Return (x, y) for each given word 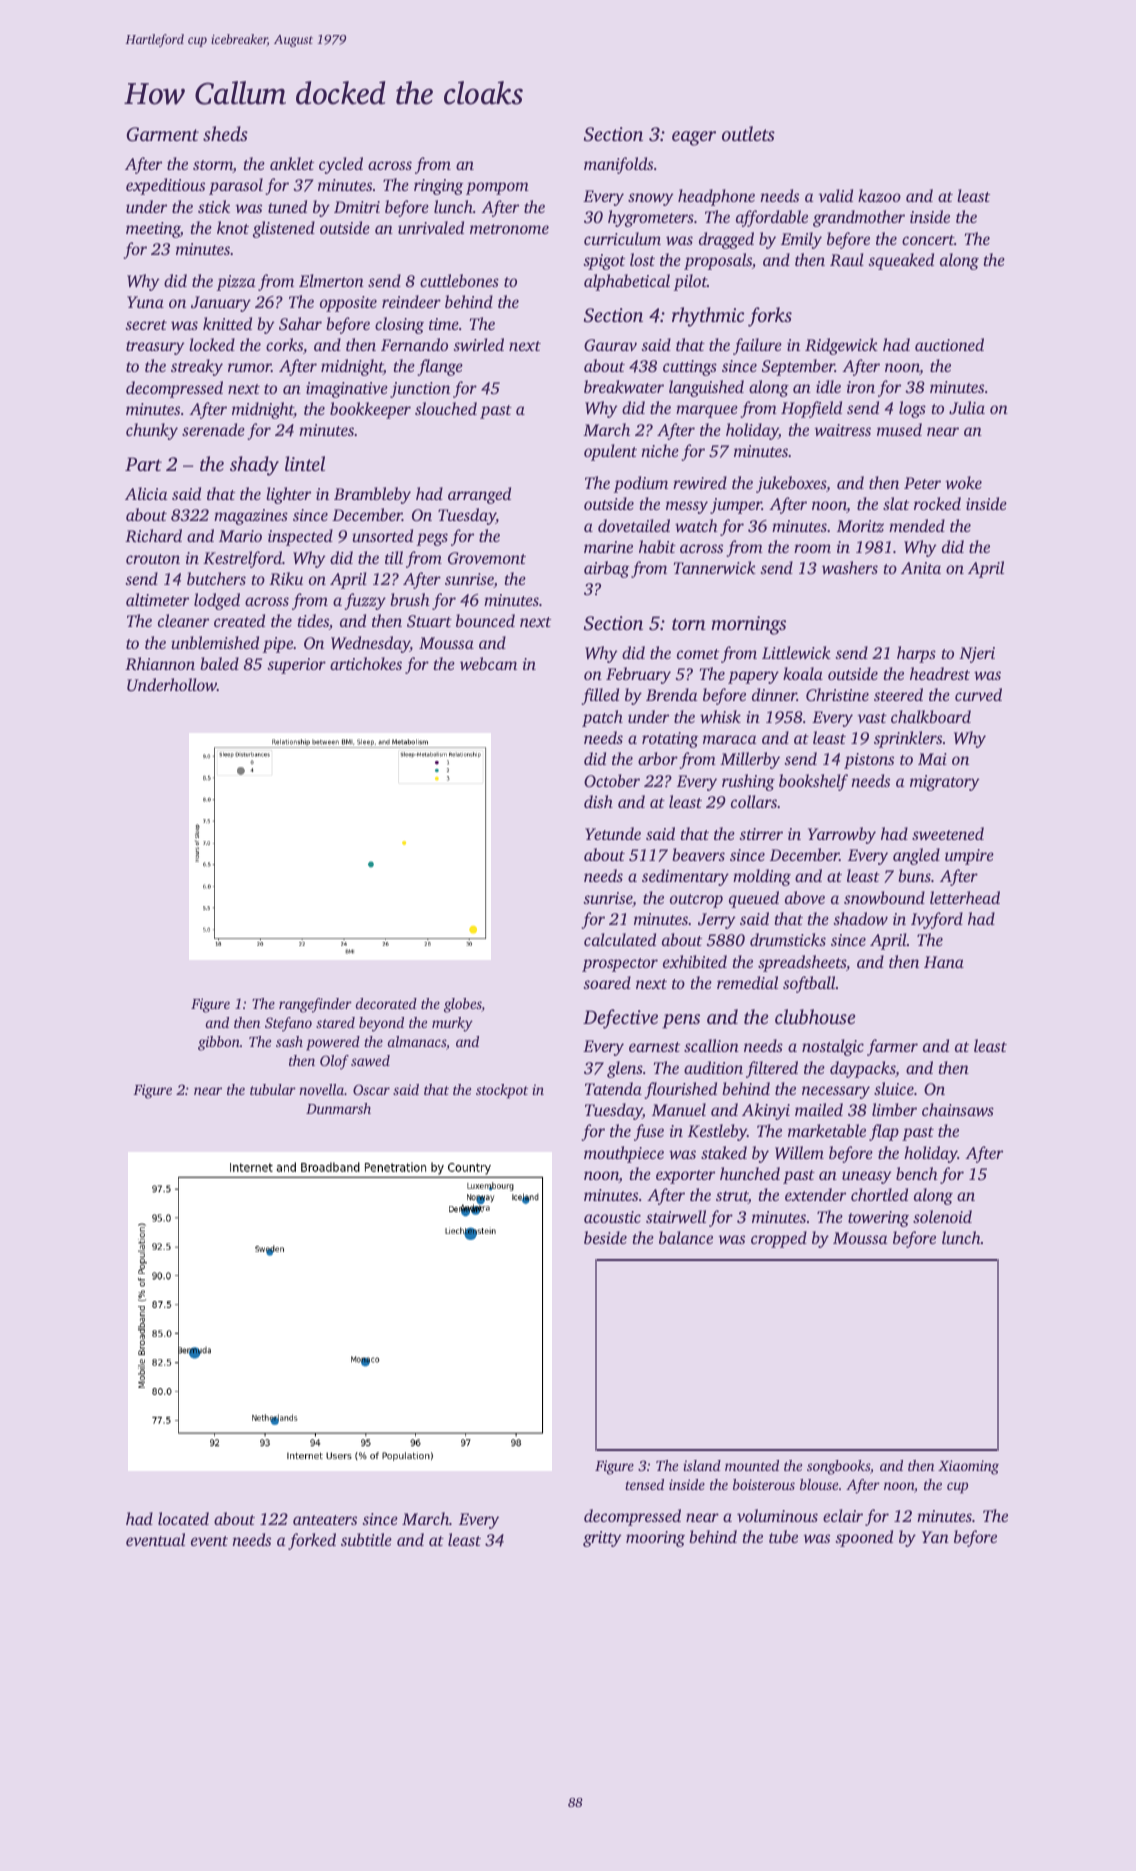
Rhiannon (160, 663)
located (183, 1518)
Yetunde (613, 833)
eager (694, 138)
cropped (779, 1239)
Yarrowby (842, 835)
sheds (225, 133)
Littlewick (796, 652)
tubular (273, 1089)
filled (600, 696)
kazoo (879, 195)
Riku (286, 578)
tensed (644, 1484)
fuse (649, 1132)
